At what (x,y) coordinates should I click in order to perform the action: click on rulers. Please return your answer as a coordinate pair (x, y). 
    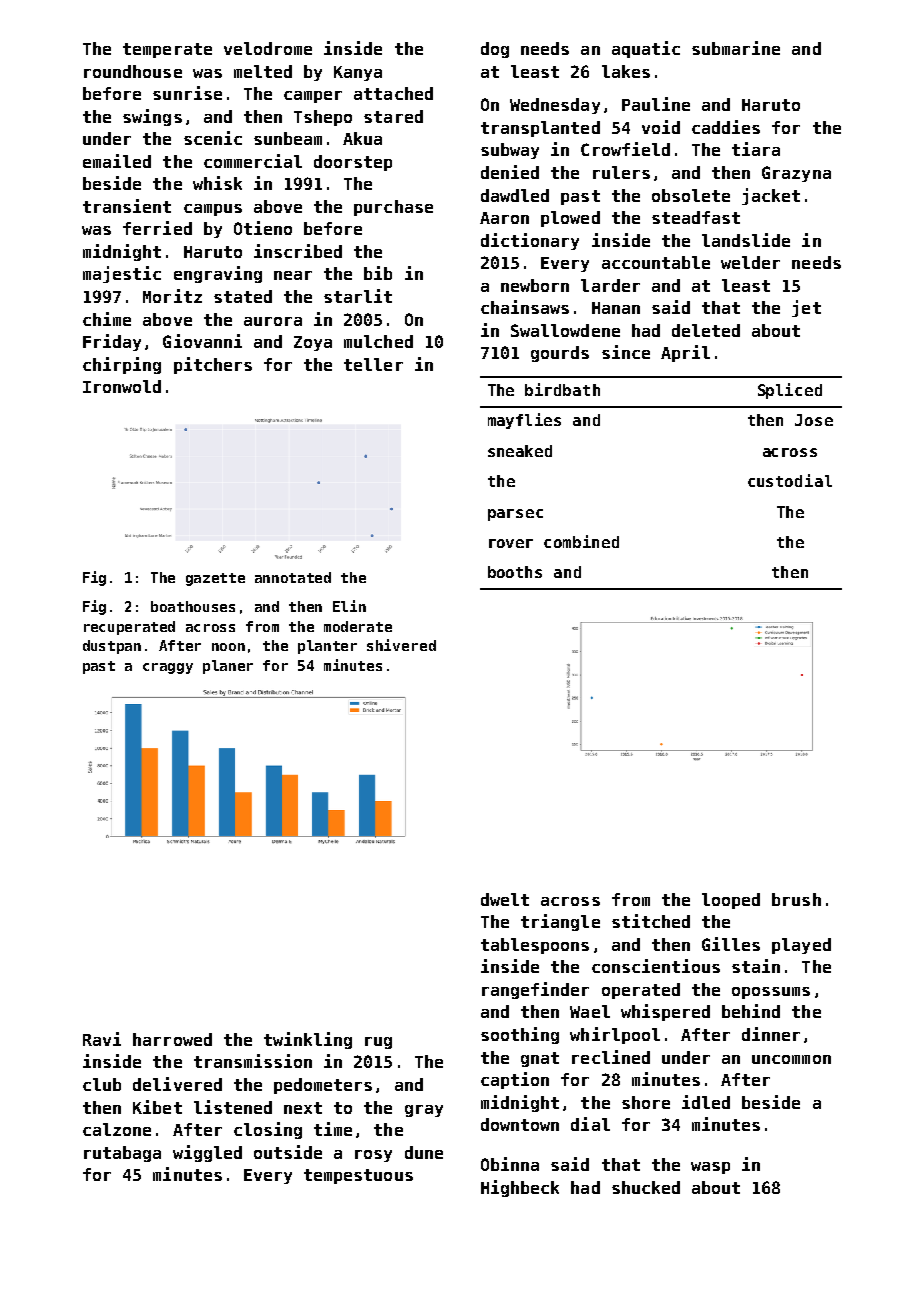
    Looking at the image, I should click on (621, 172).
